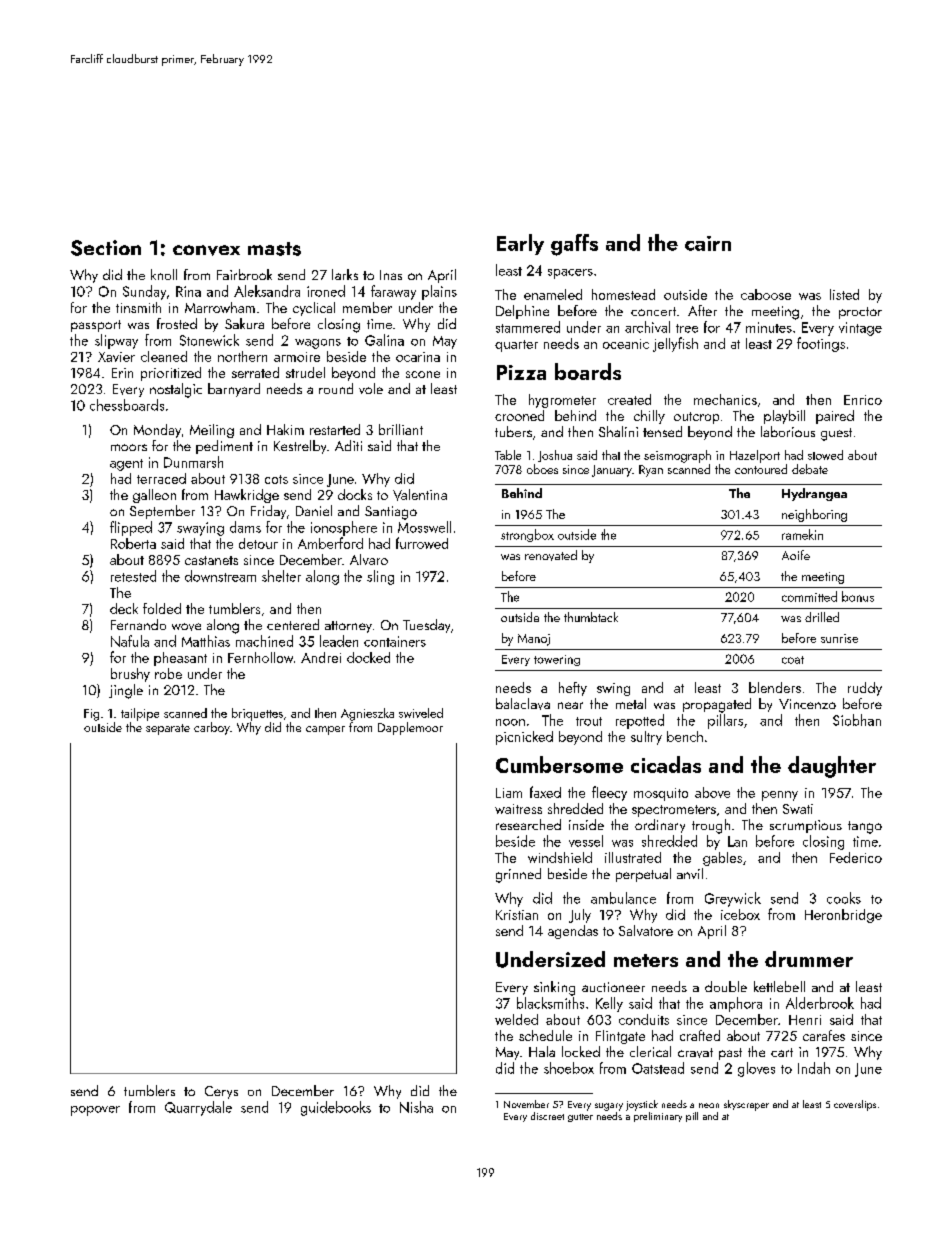 The width and height of the screenshot is (952, 1233). What do you see at coordinates (420, 495) in the screenshot?
I see `Valentina` at bounding box center [420, 495].
